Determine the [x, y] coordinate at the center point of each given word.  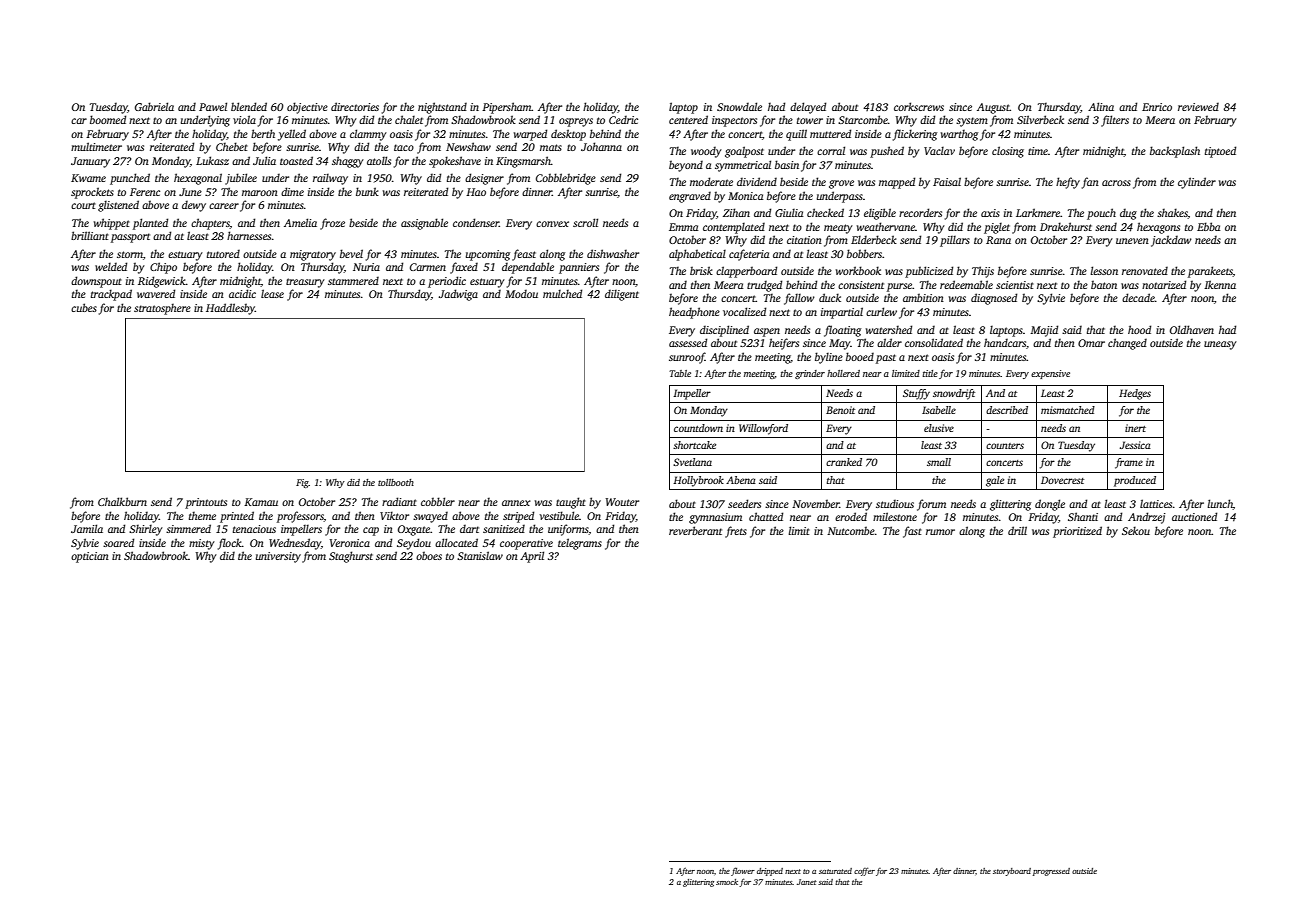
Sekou [1136, 530]
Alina [1101, 106]
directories [355, 106]
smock [727, 882]
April [532, 557]
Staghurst [351, 557]
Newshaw [468, 146]
